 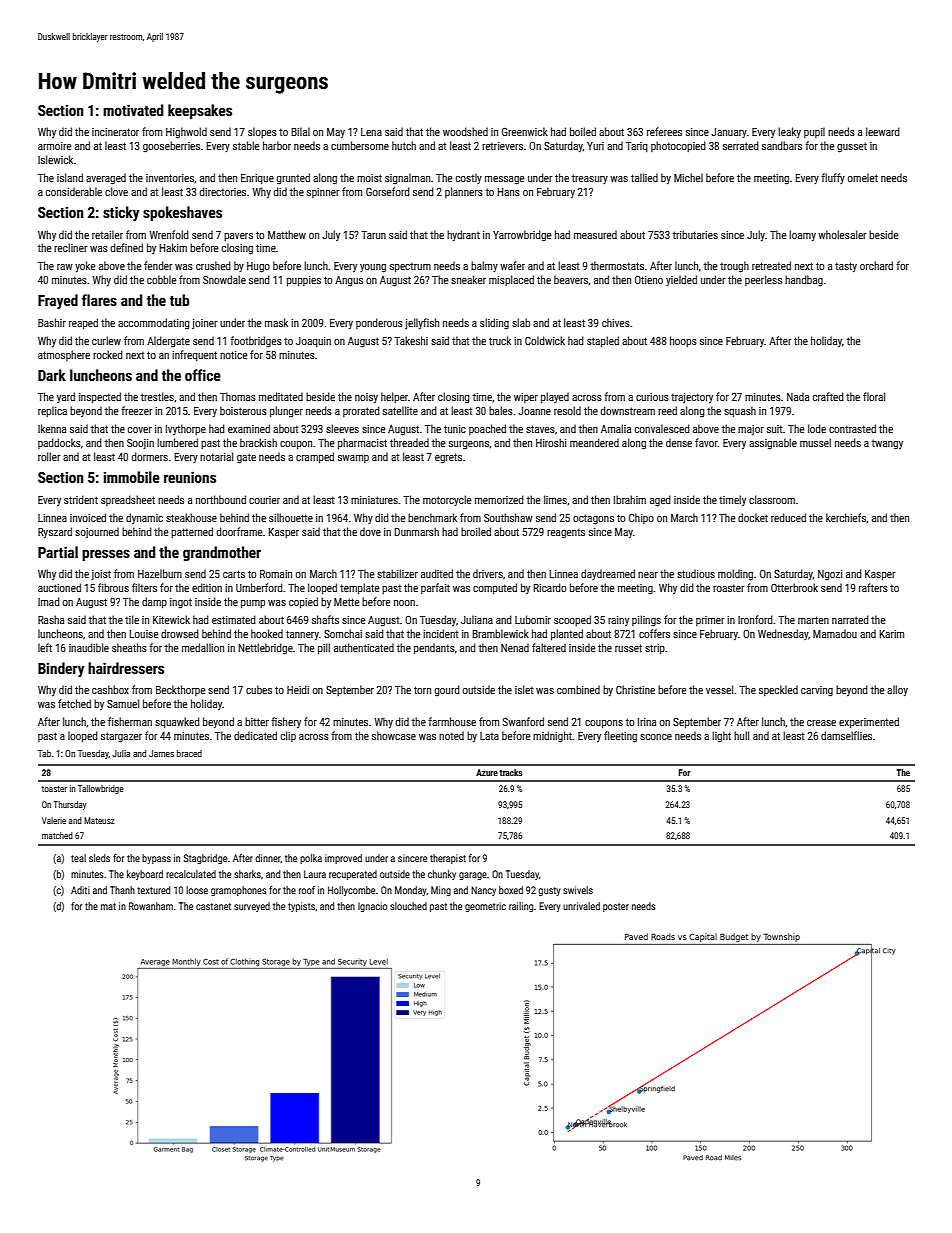 I want to click on poster, so click(x=616, y=907).
